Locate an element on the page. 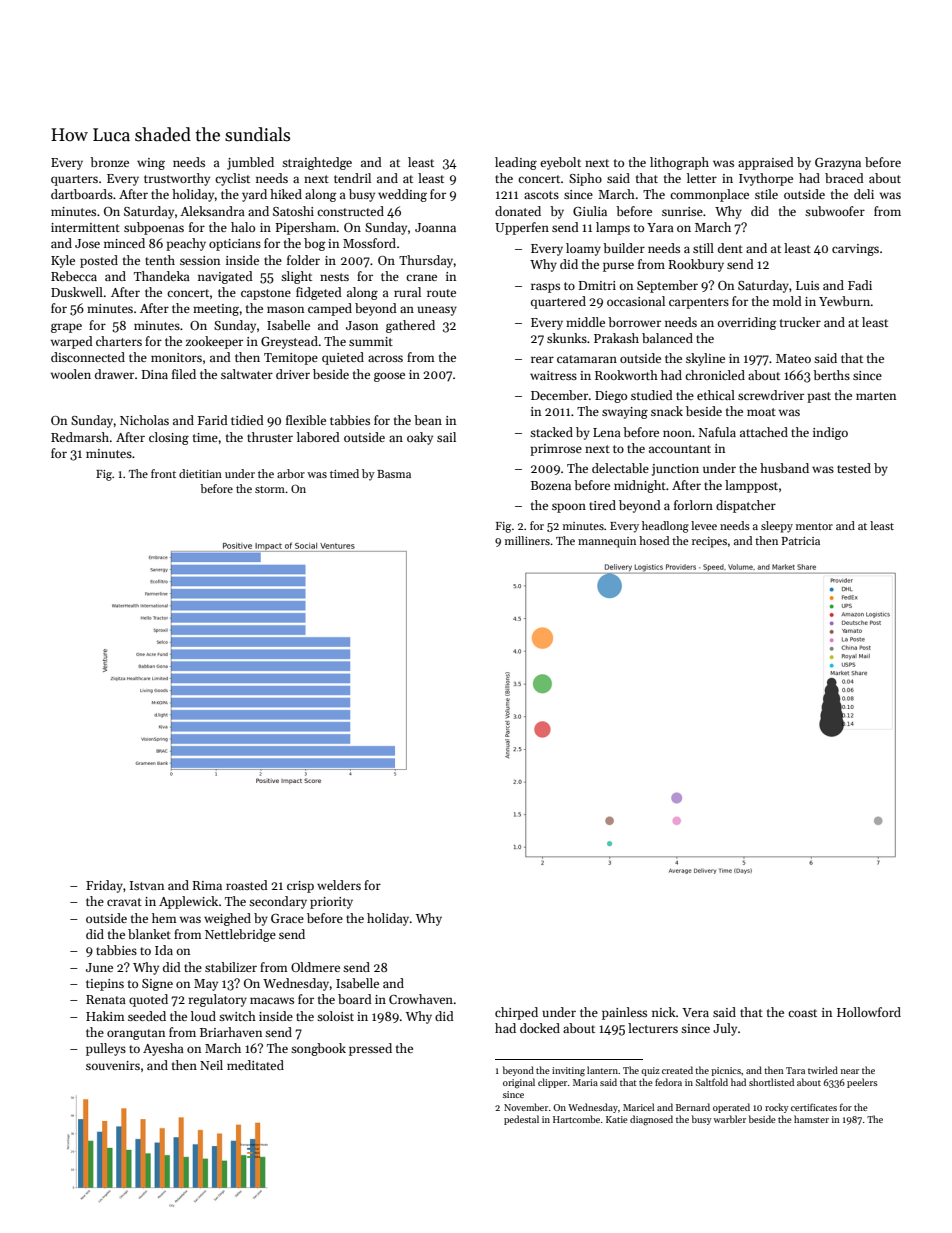  Duskwell is located at coordinates (77, 292).
